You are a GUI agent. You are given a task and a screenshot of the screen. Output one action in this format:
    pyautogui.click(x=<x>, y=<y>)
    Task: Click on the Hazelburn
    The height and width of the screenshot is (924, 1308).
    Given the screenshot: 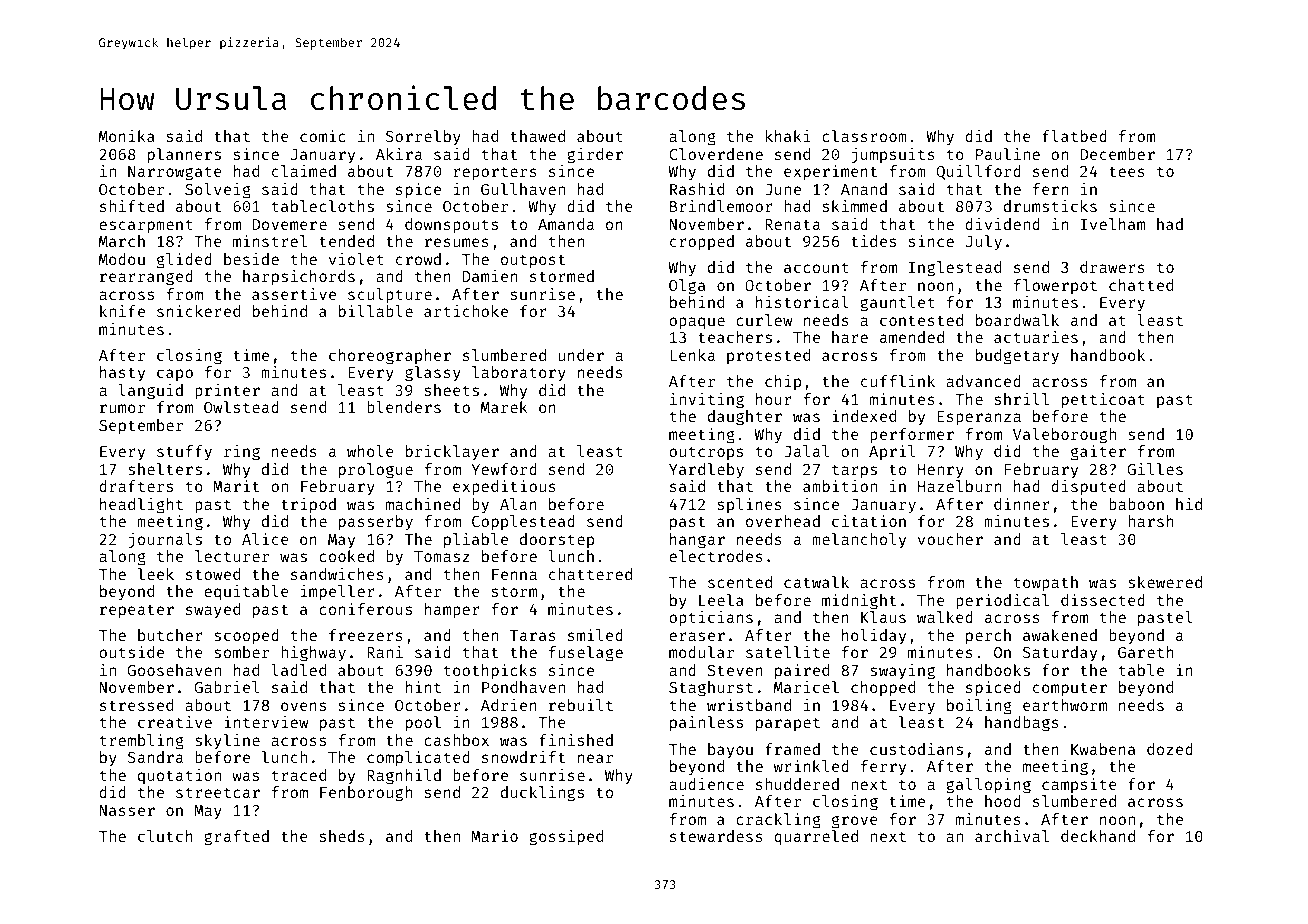 What is the action you would take?
    pyautogui.click(x=959, y=486)
